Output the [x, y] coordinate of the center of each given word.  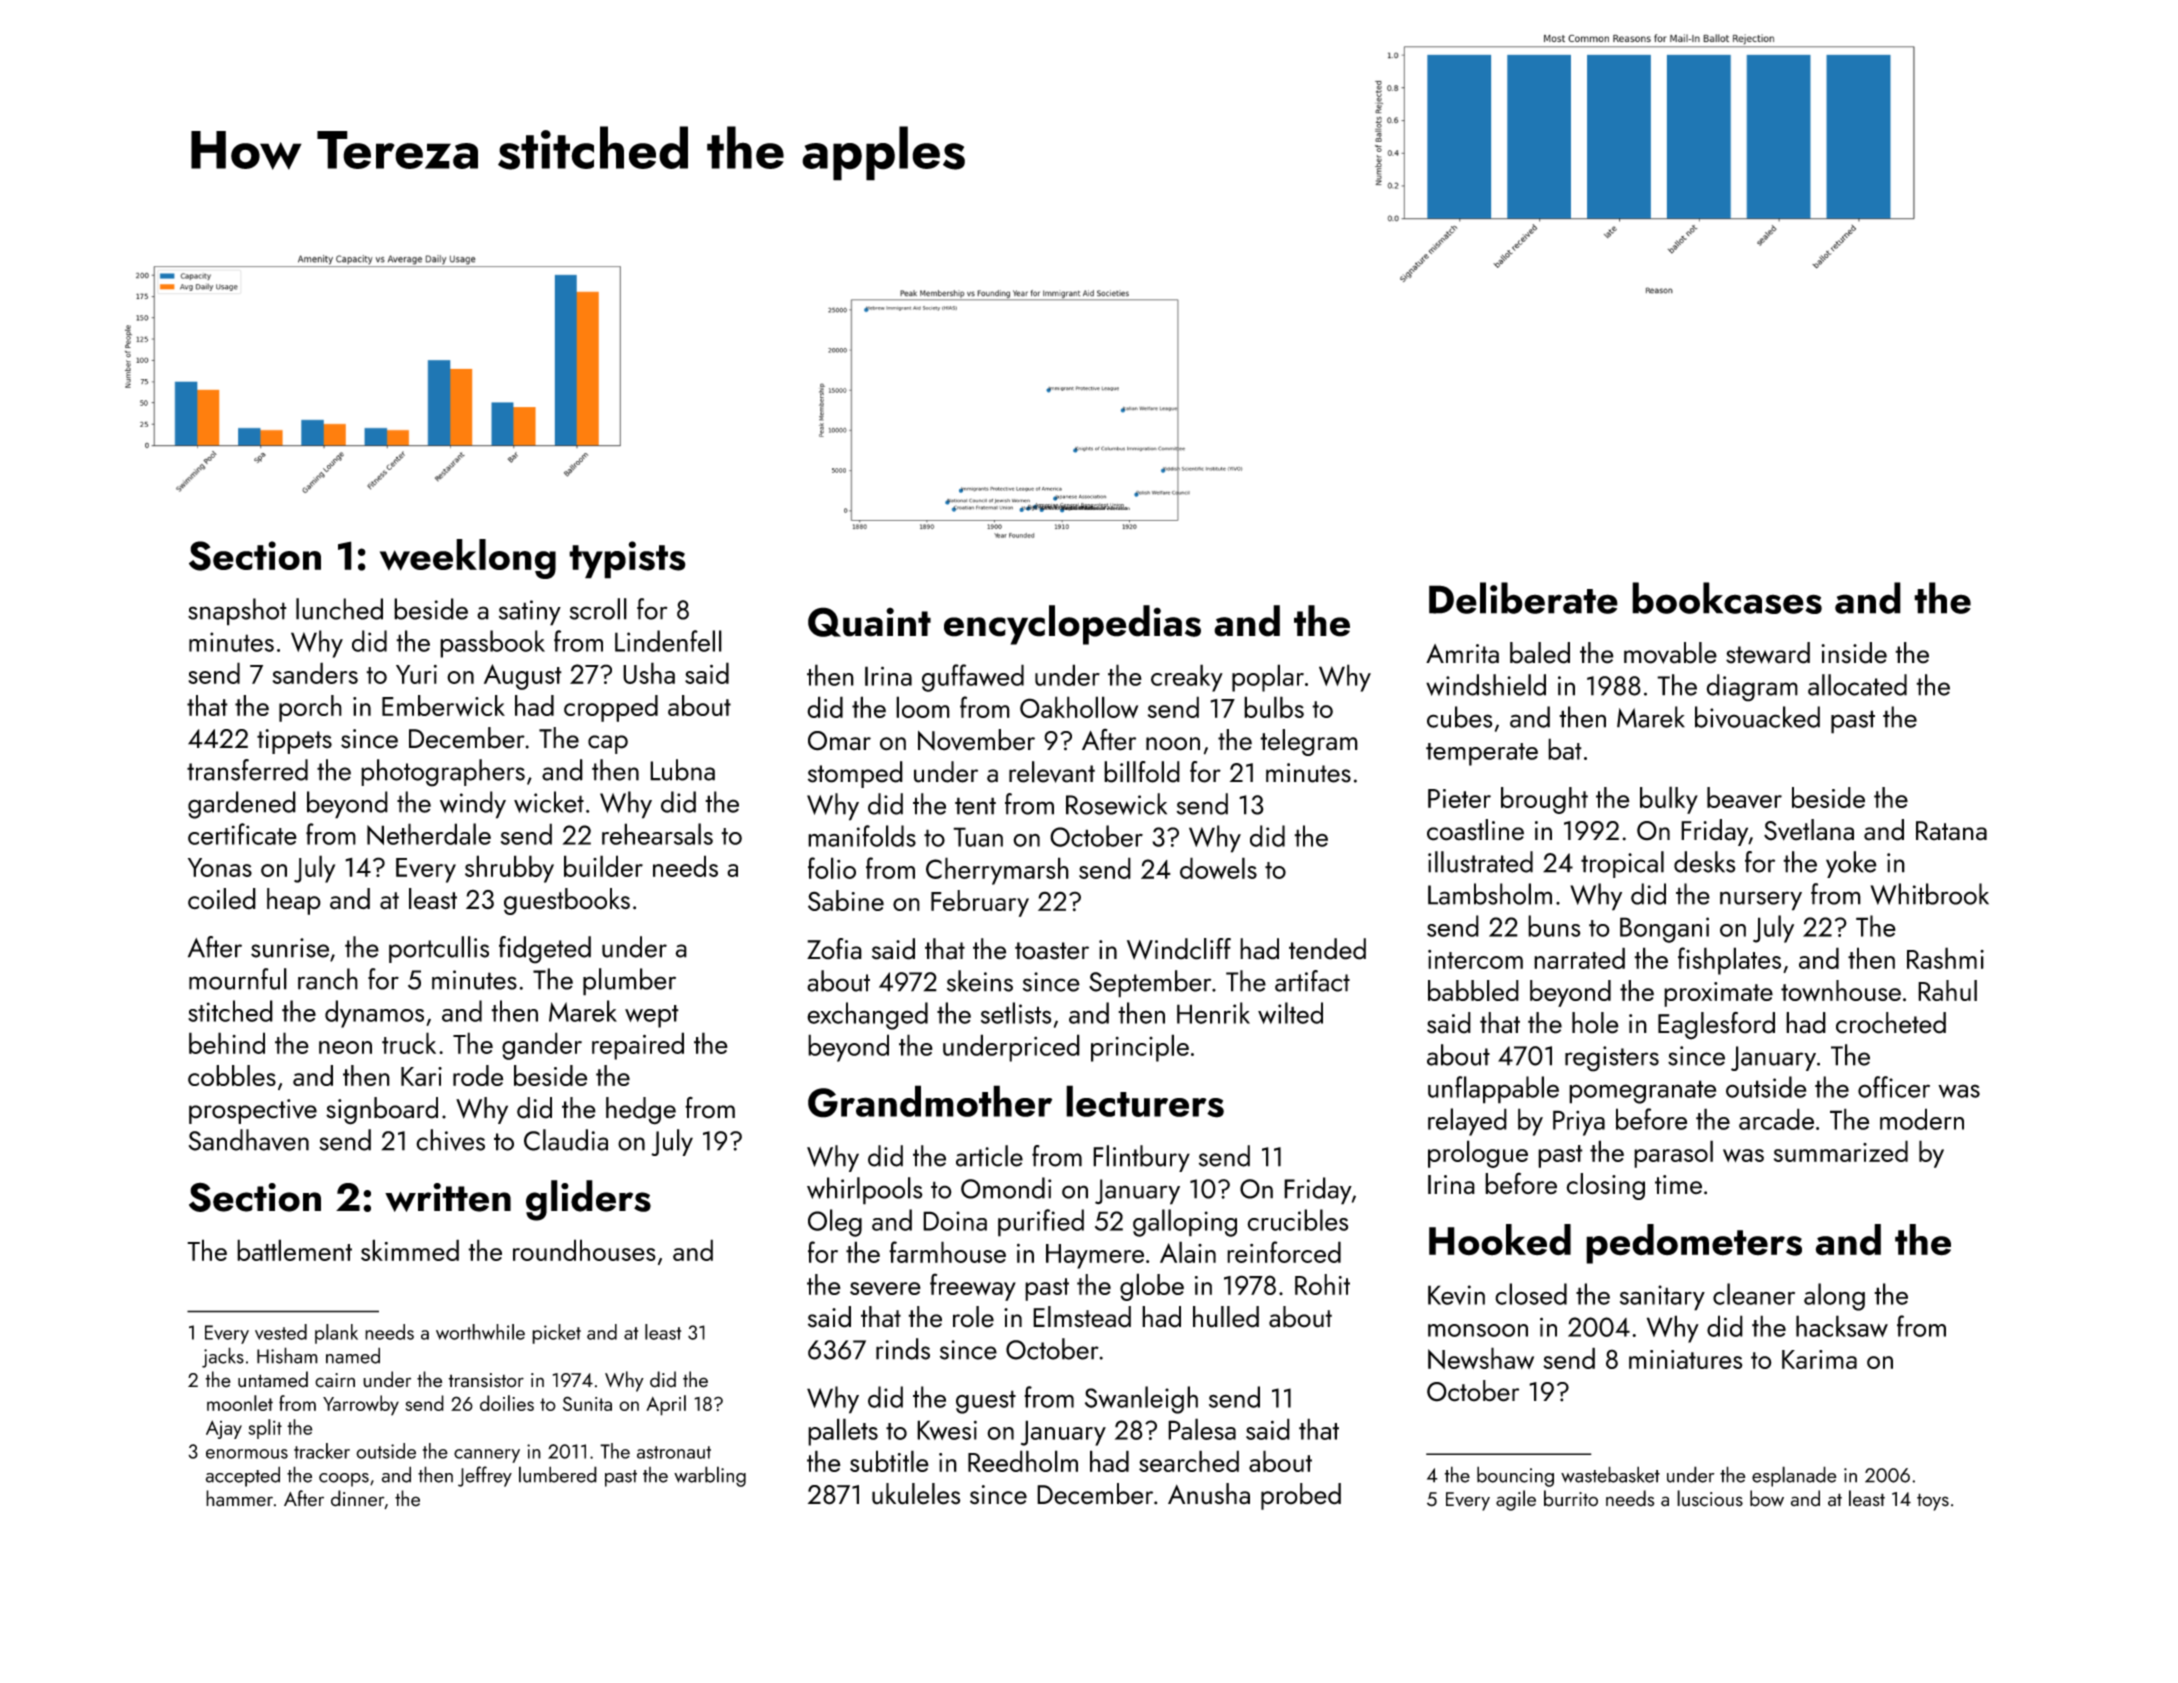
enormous [247, 1454]
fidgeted [545, 950]
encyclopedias [1072, 625]
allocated [1857, 685]
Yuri [416, 674]
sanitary [1662, 1298]
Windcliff [1179, 949]
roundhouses [584, 1250]
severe [885, 1288]
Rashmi [1945, 958]
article [989, 1156]
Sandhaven [249, 1140]
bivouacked [1757, 717]
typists [627, 560]
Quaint [869, 622]
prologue [1478, 1154]
